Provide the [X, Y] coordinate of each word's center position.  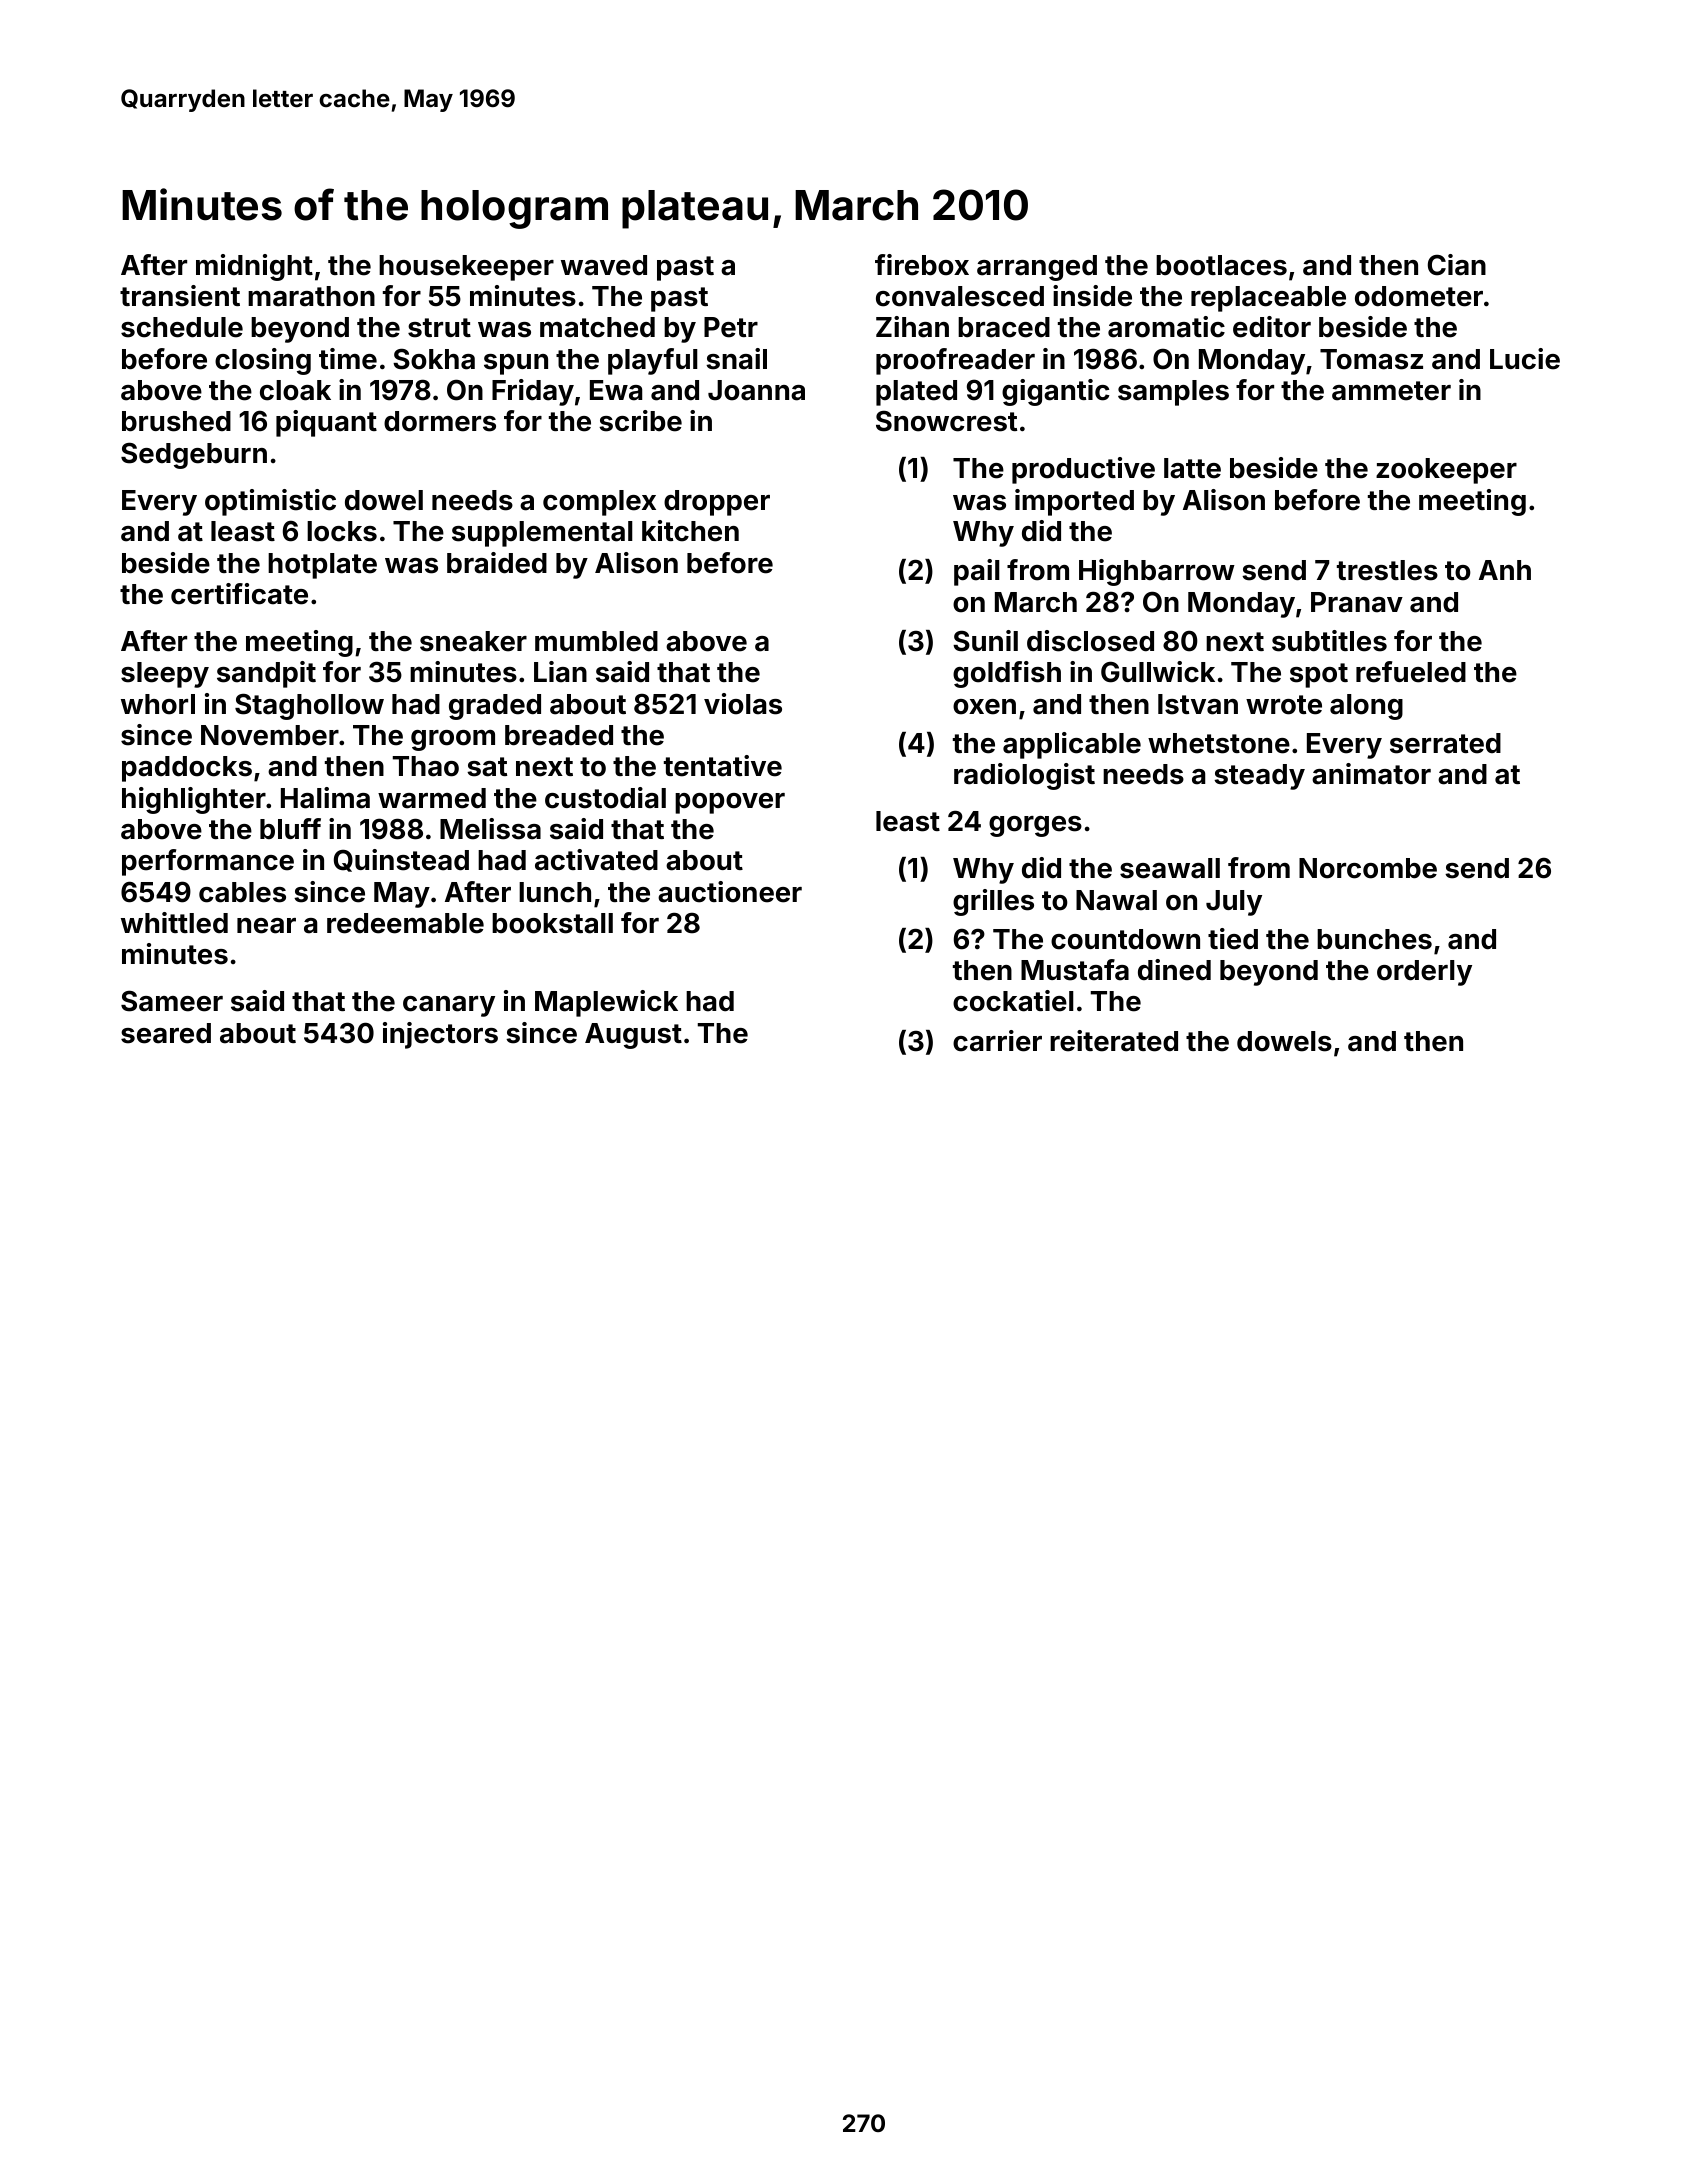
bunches [1374, 939]
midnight [254, 267]
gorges [1035, 826]
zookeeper [1446, 471]
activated [596, 860]
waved [604, 265]
